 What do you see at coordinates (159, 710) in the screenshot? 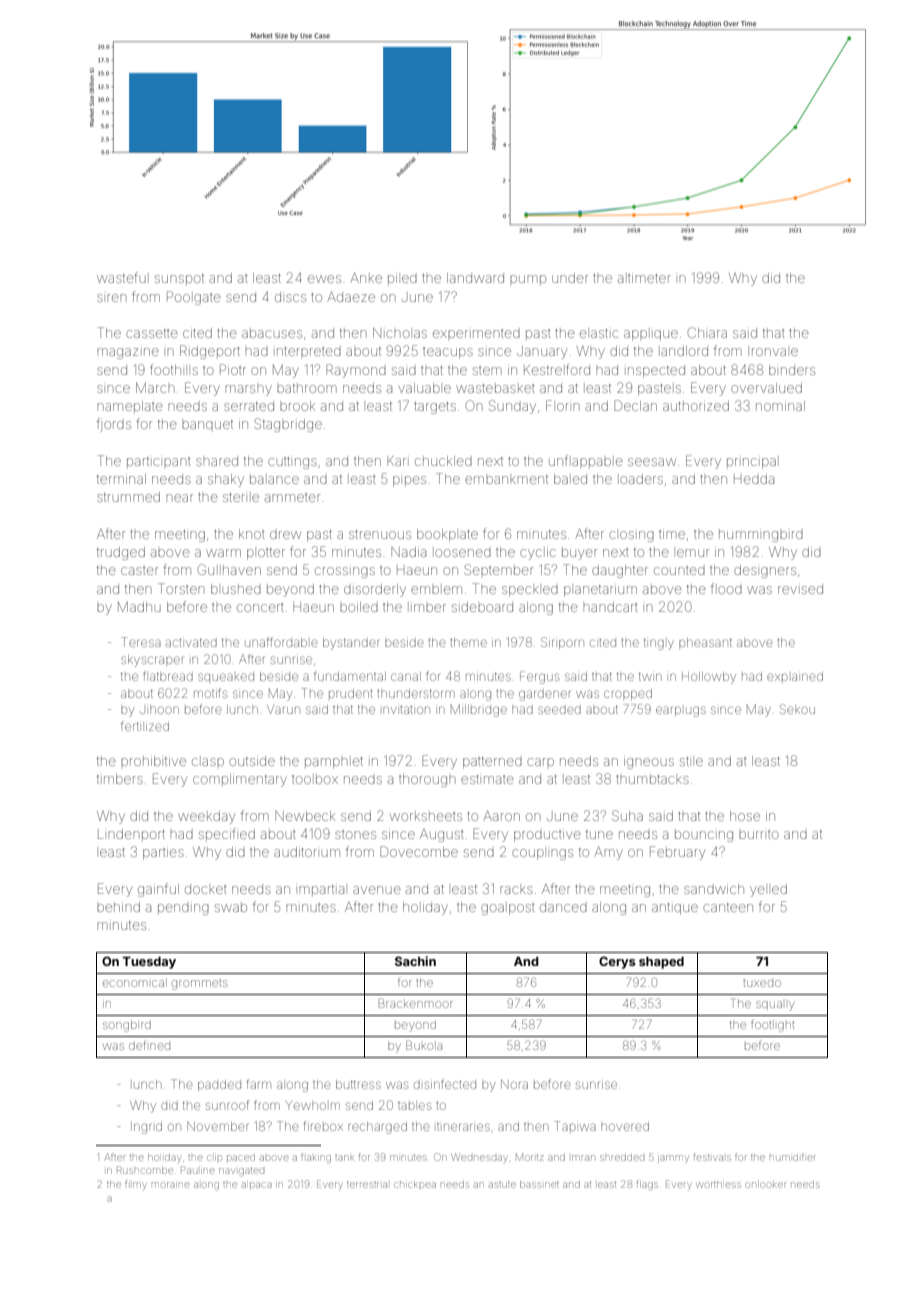
I see `Jihoon` at bounding box center [159, 710].
